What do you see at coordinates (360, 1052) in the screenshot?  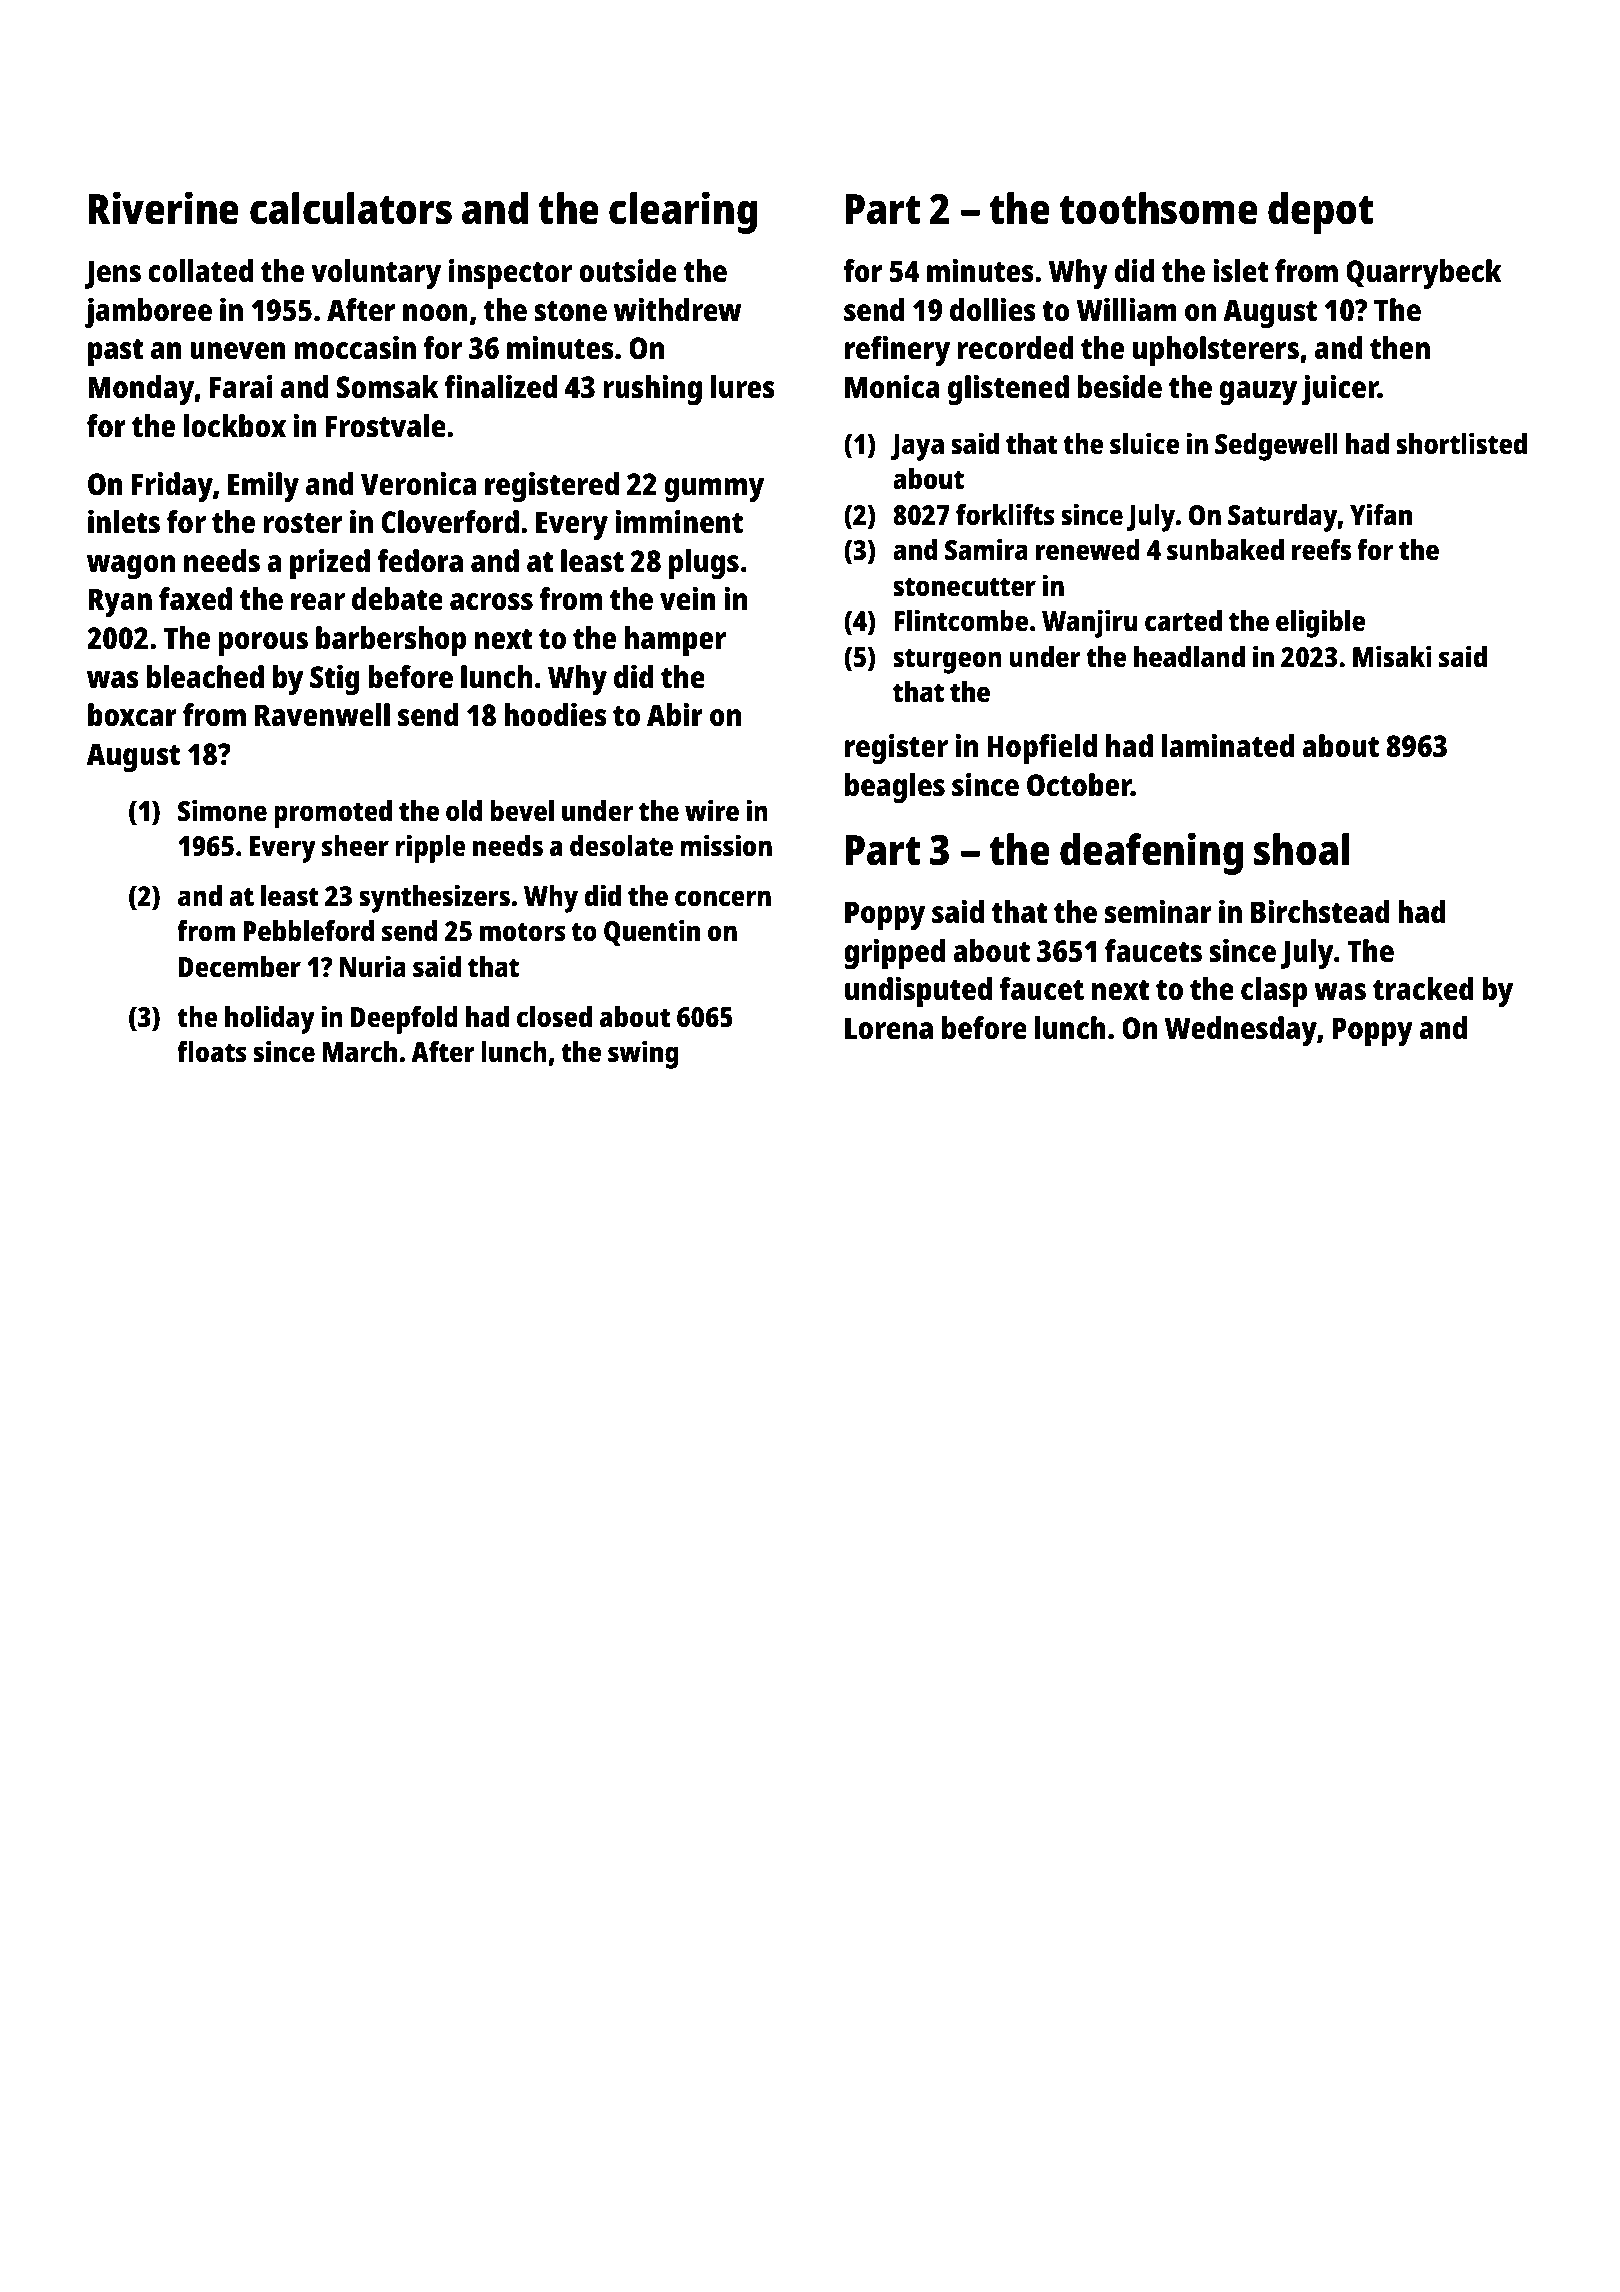 I see `March` at bounding box center [360, 1052].
